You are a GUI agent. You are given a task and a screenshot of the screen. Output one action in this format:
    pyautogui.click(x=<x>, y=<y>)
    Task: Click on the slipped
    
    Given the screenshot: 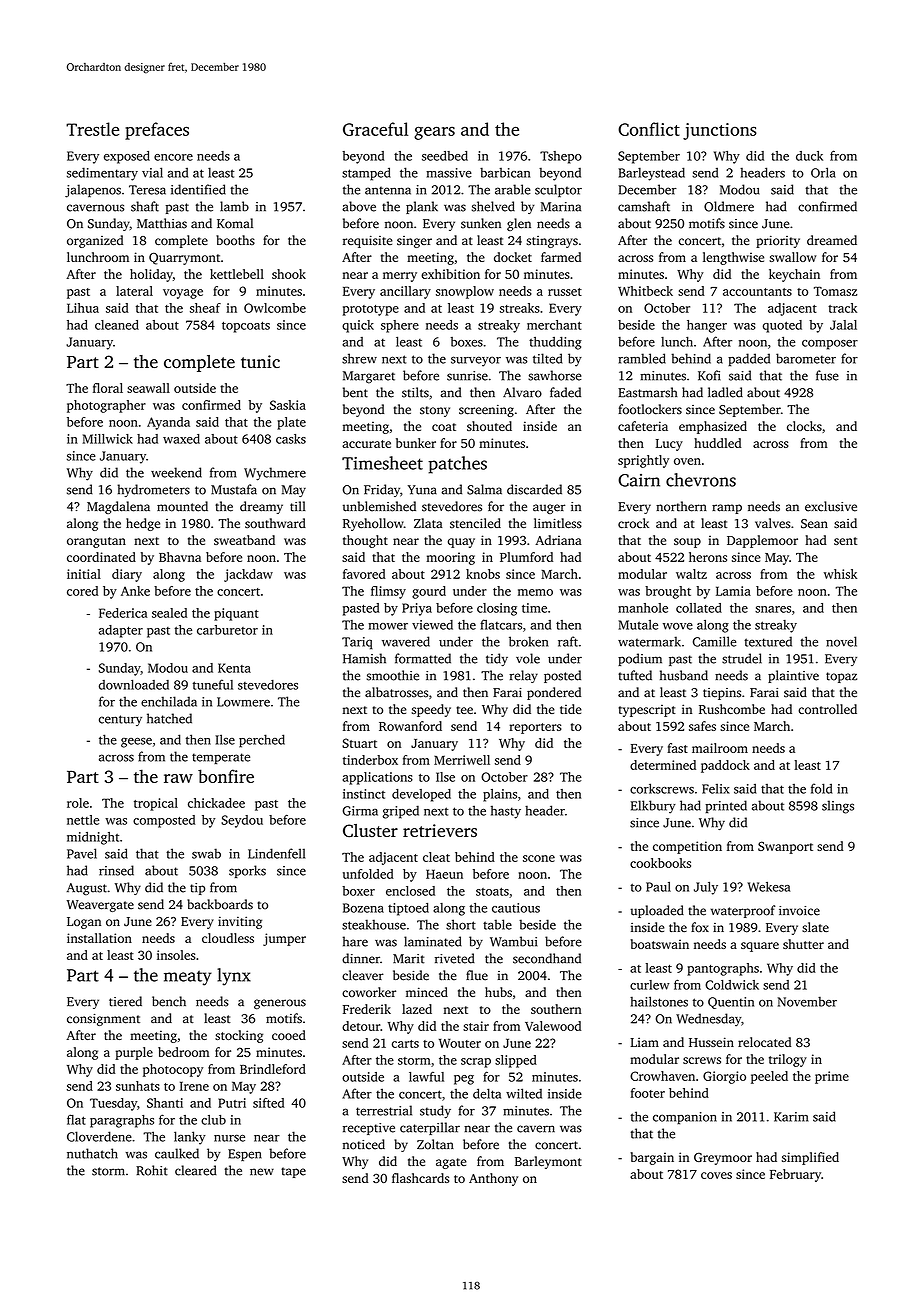 What is the action you would take?
    pyautogui.click(x=516, y=1061)
